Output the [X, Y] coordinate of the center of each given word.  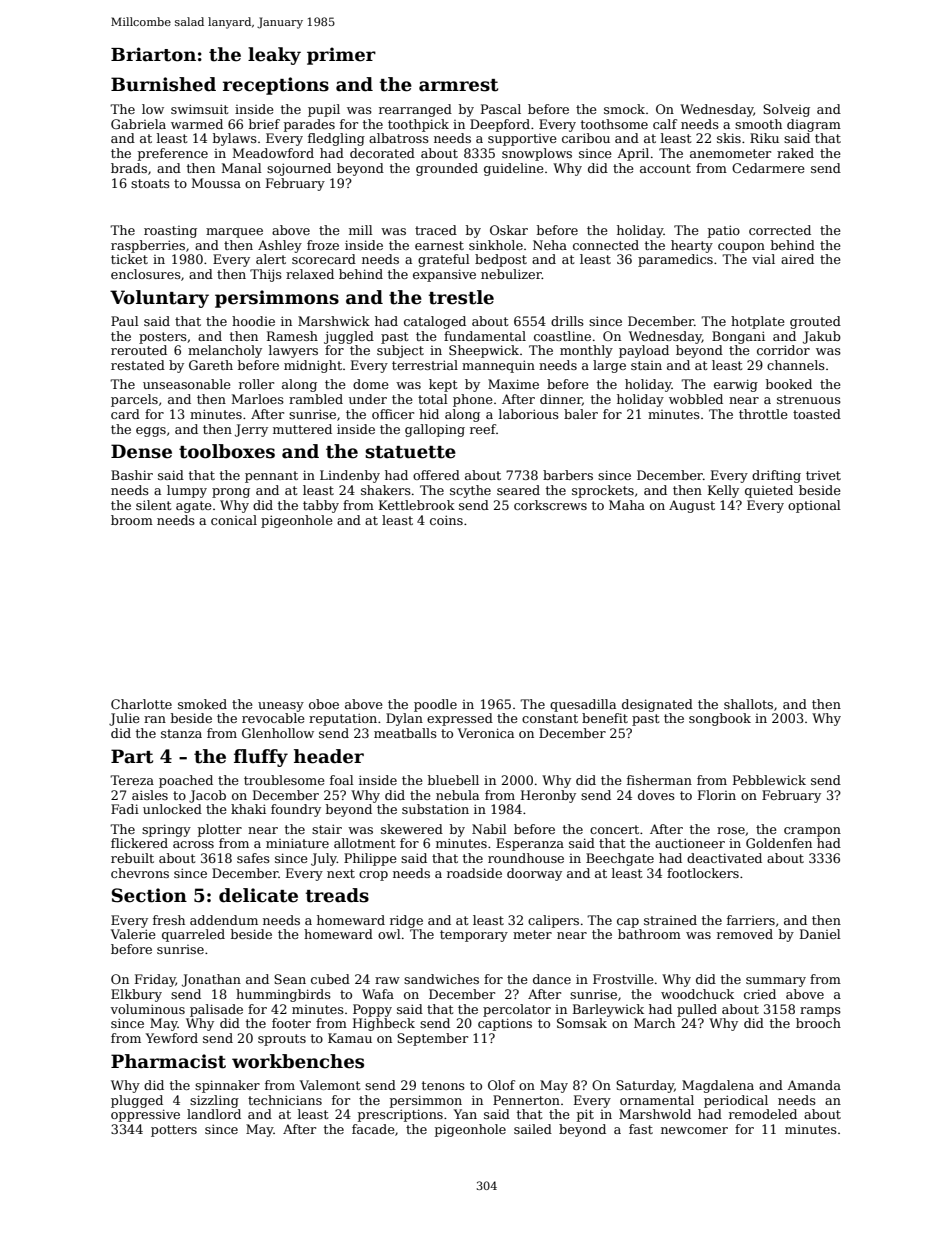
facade [373, 1129]
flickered [139, 843]
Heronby [548, 796]
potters [174, 1131]
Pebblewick [769, 780]
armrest [458, 85]
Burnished [163, 84]
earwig [736, 385]
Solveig [786, 110]
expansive [444, 275]
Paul [125, 321]
